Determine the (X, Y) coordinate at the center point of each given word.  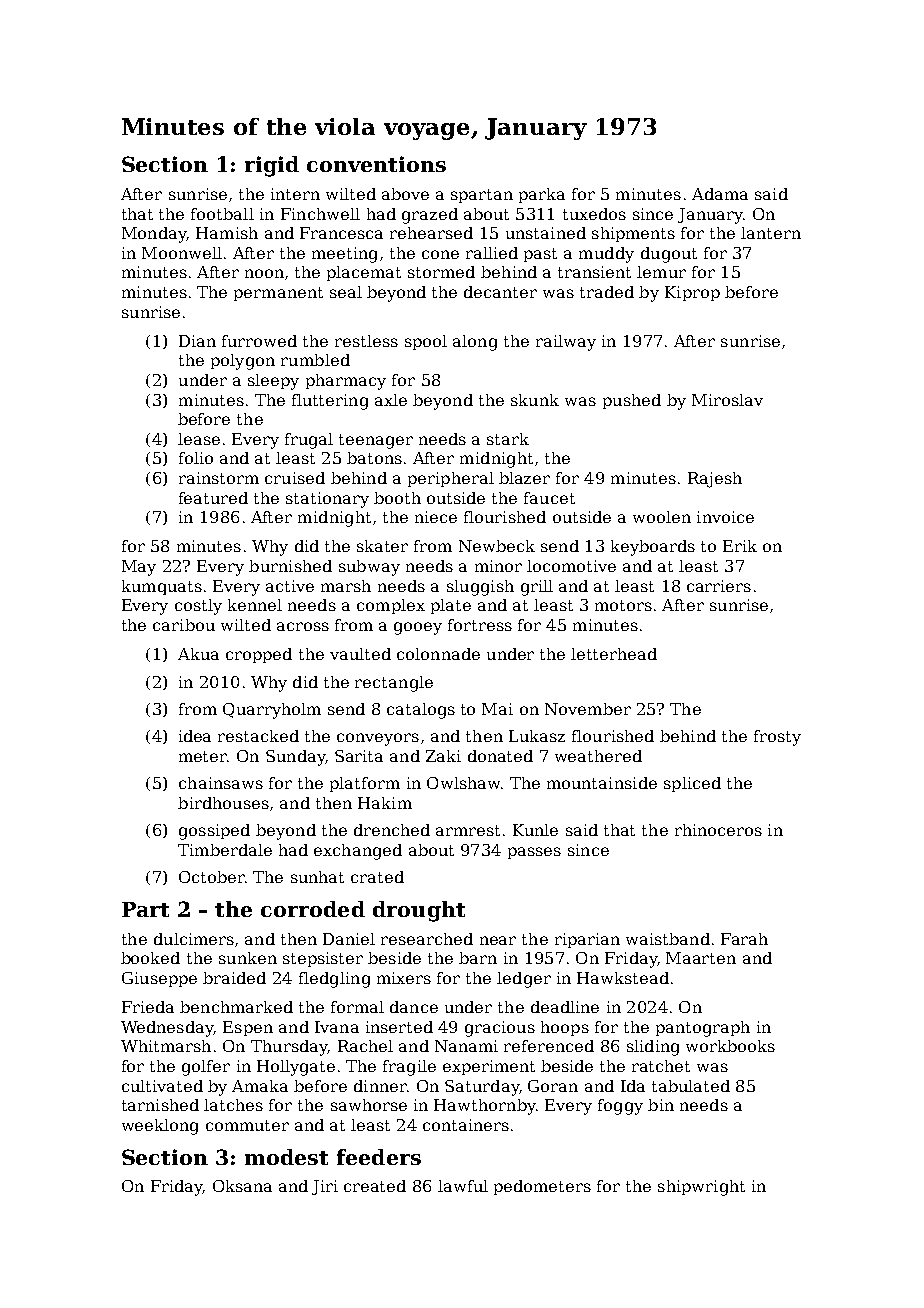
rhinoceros (718, 830)
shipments (633, 234)
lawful (463, 1186)
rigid (272, 166)
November (588, 709)
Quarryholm (272, 711)
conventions (376, 164)
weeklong (160, 1127)
